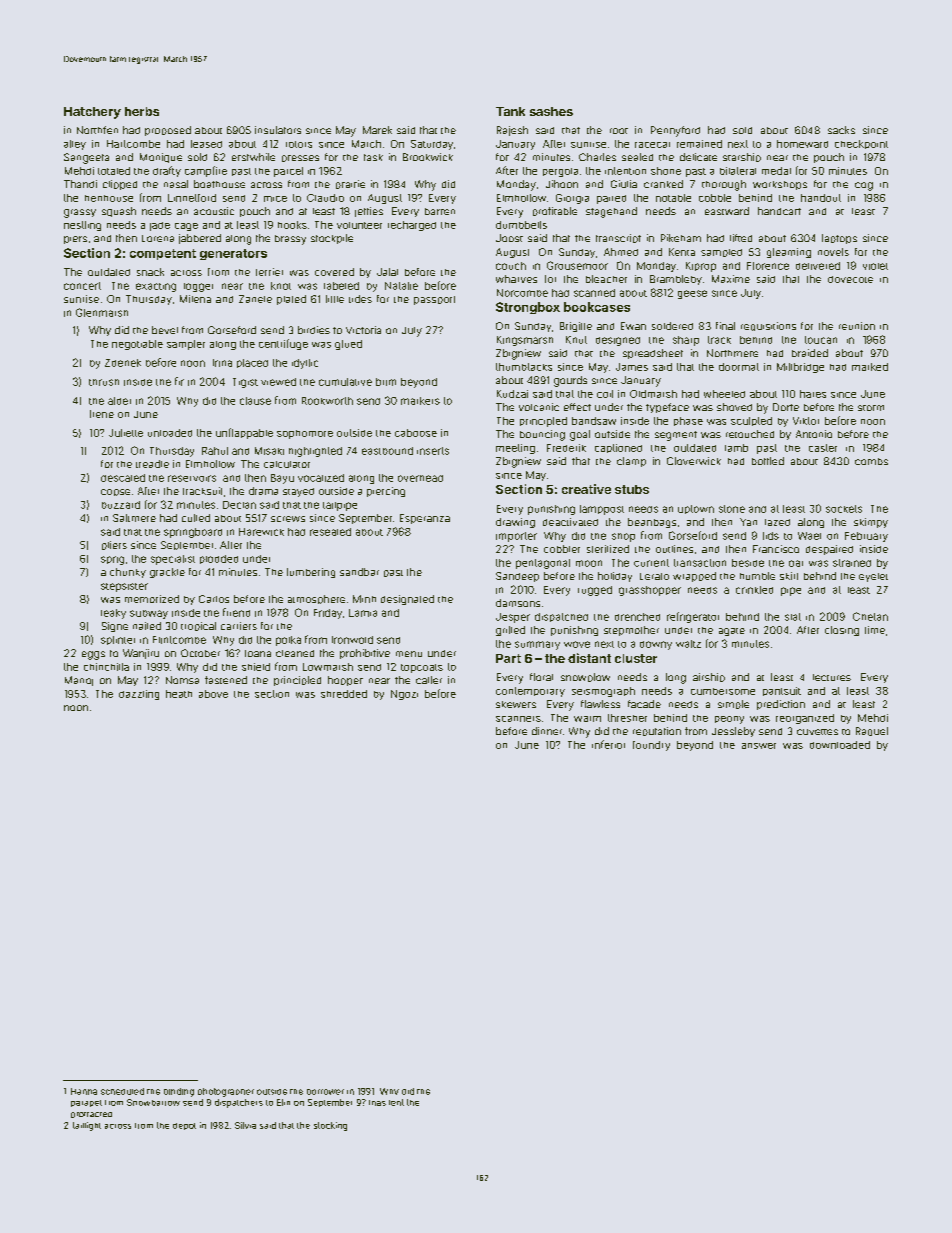 The width and height of the document is (952, 1233). Describe the element at coordinates (428, 157) in the document. I see `Brookwick` at that location.
